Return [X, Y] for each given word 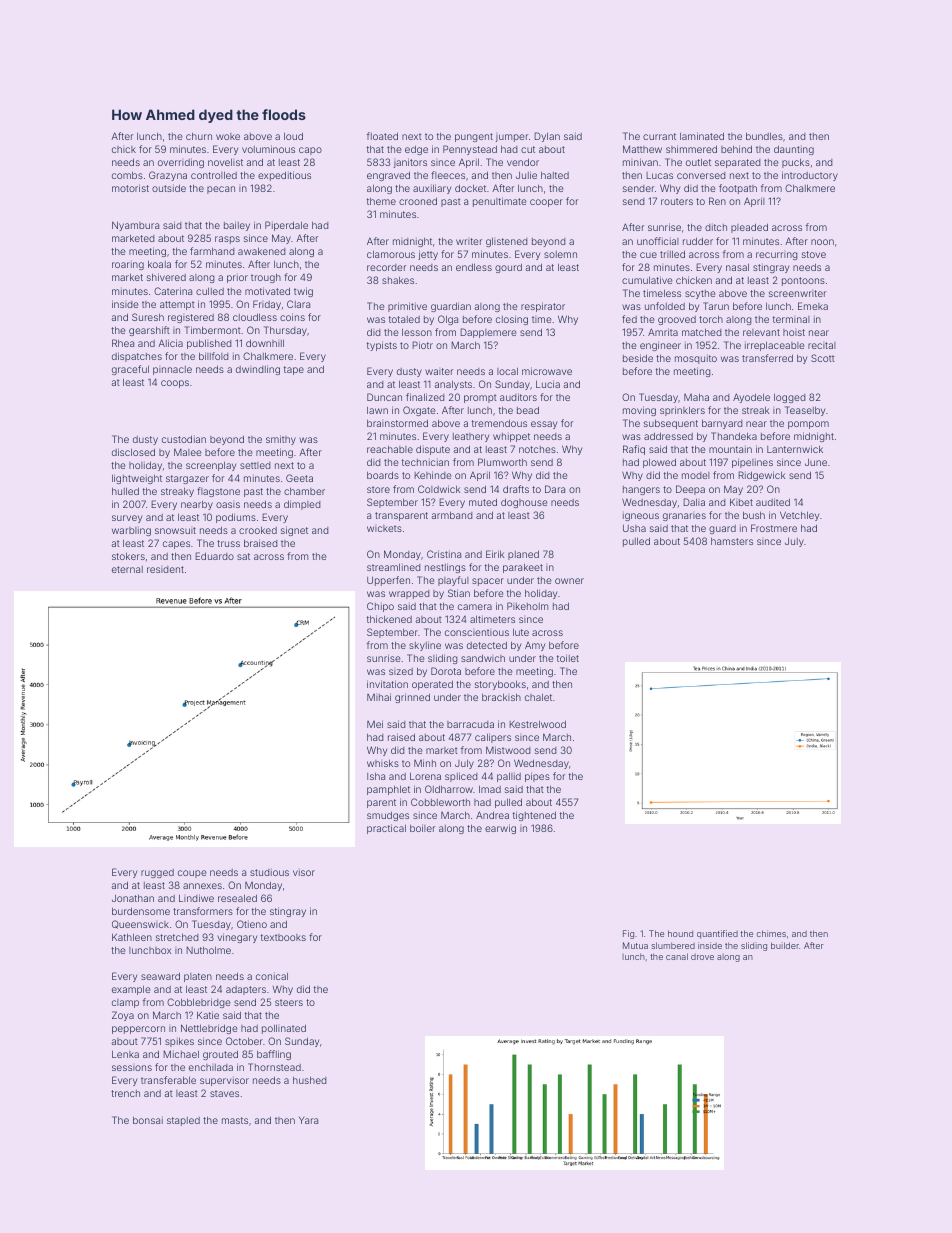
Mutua [635, 945]
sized [401, 671]
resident [165, 569]
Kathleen [132, 937]
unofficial [658, 241]
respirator [543, 307]
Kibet [741, 502]
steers [289, 1002]
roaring [128, 265]
